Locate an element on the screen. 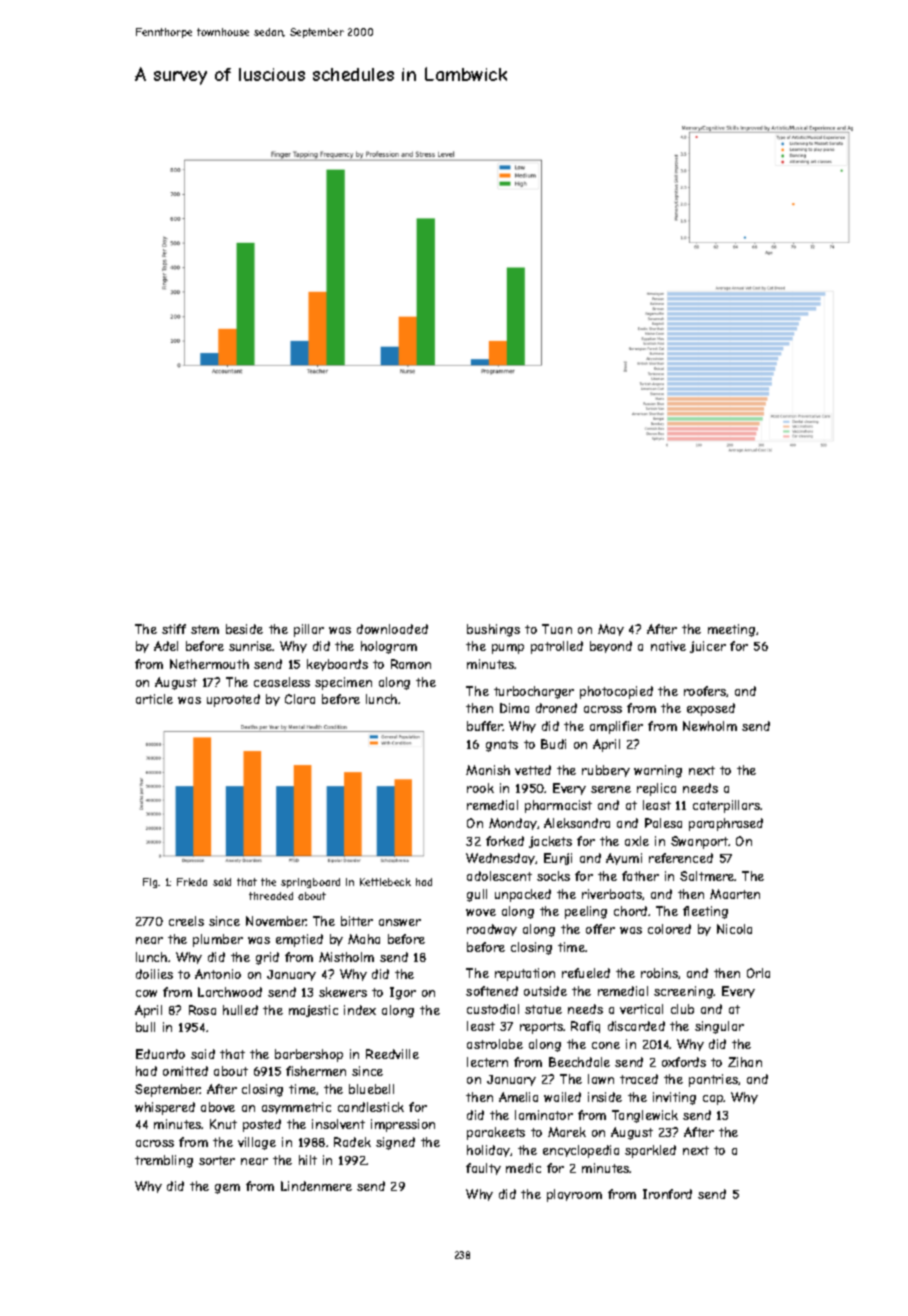 The width and height of the screenshot is (908, 1316). emptied is located at coordinates (299, 940).
